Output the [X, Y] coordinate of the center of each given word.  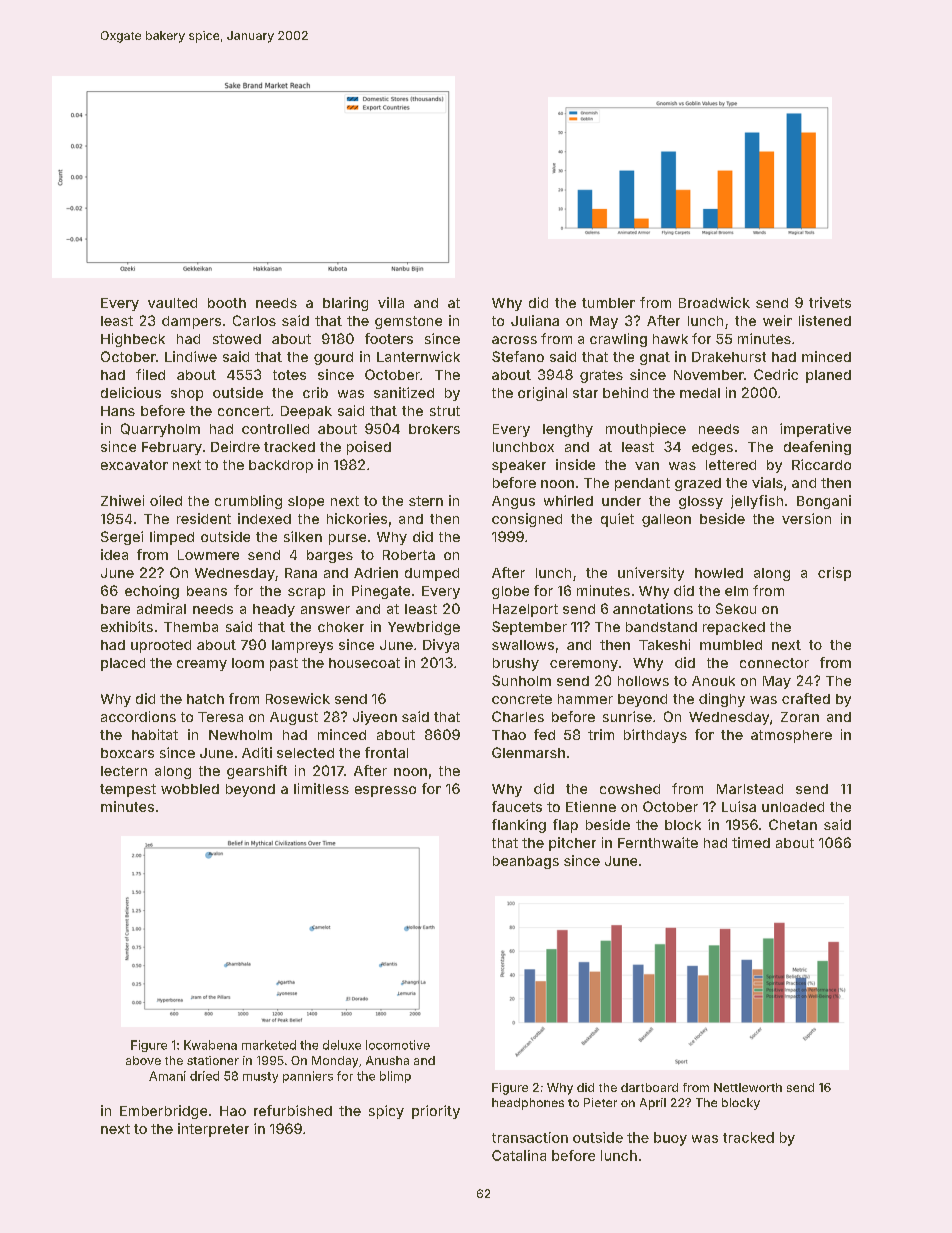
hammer [585, 699]
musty [260, 1077]
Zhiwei [122, 500]
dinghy [722, 700]
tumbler [608, 303]
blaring [345, 304]
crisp [834, 574]
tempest [128, 790]
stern [426, 501]
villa [391, 302]
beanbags [526, 862]
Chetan [793, 824]
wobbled [190, 789]
